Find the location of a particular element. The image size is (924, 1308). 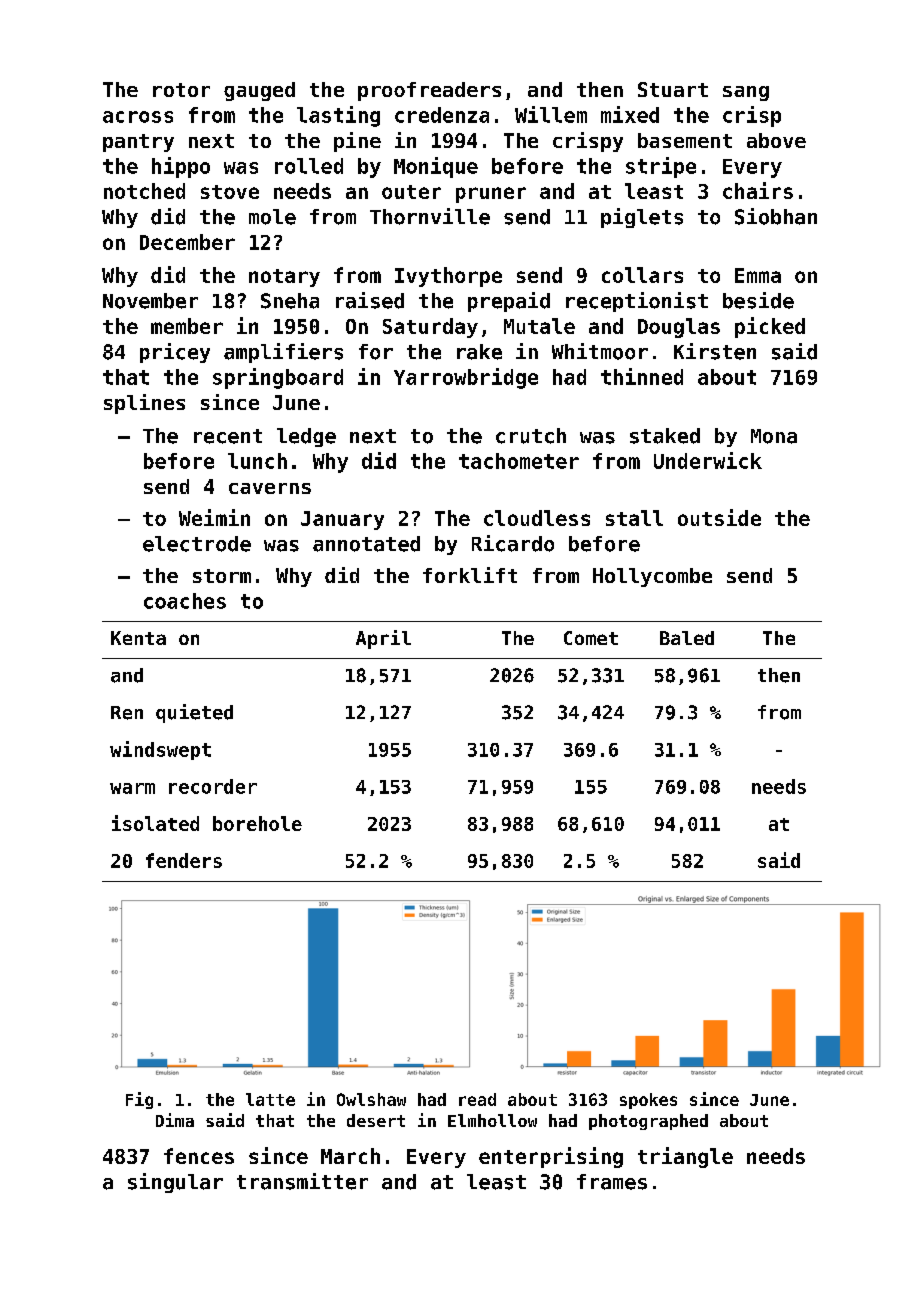

splines is located at coordinates (144, 404).
